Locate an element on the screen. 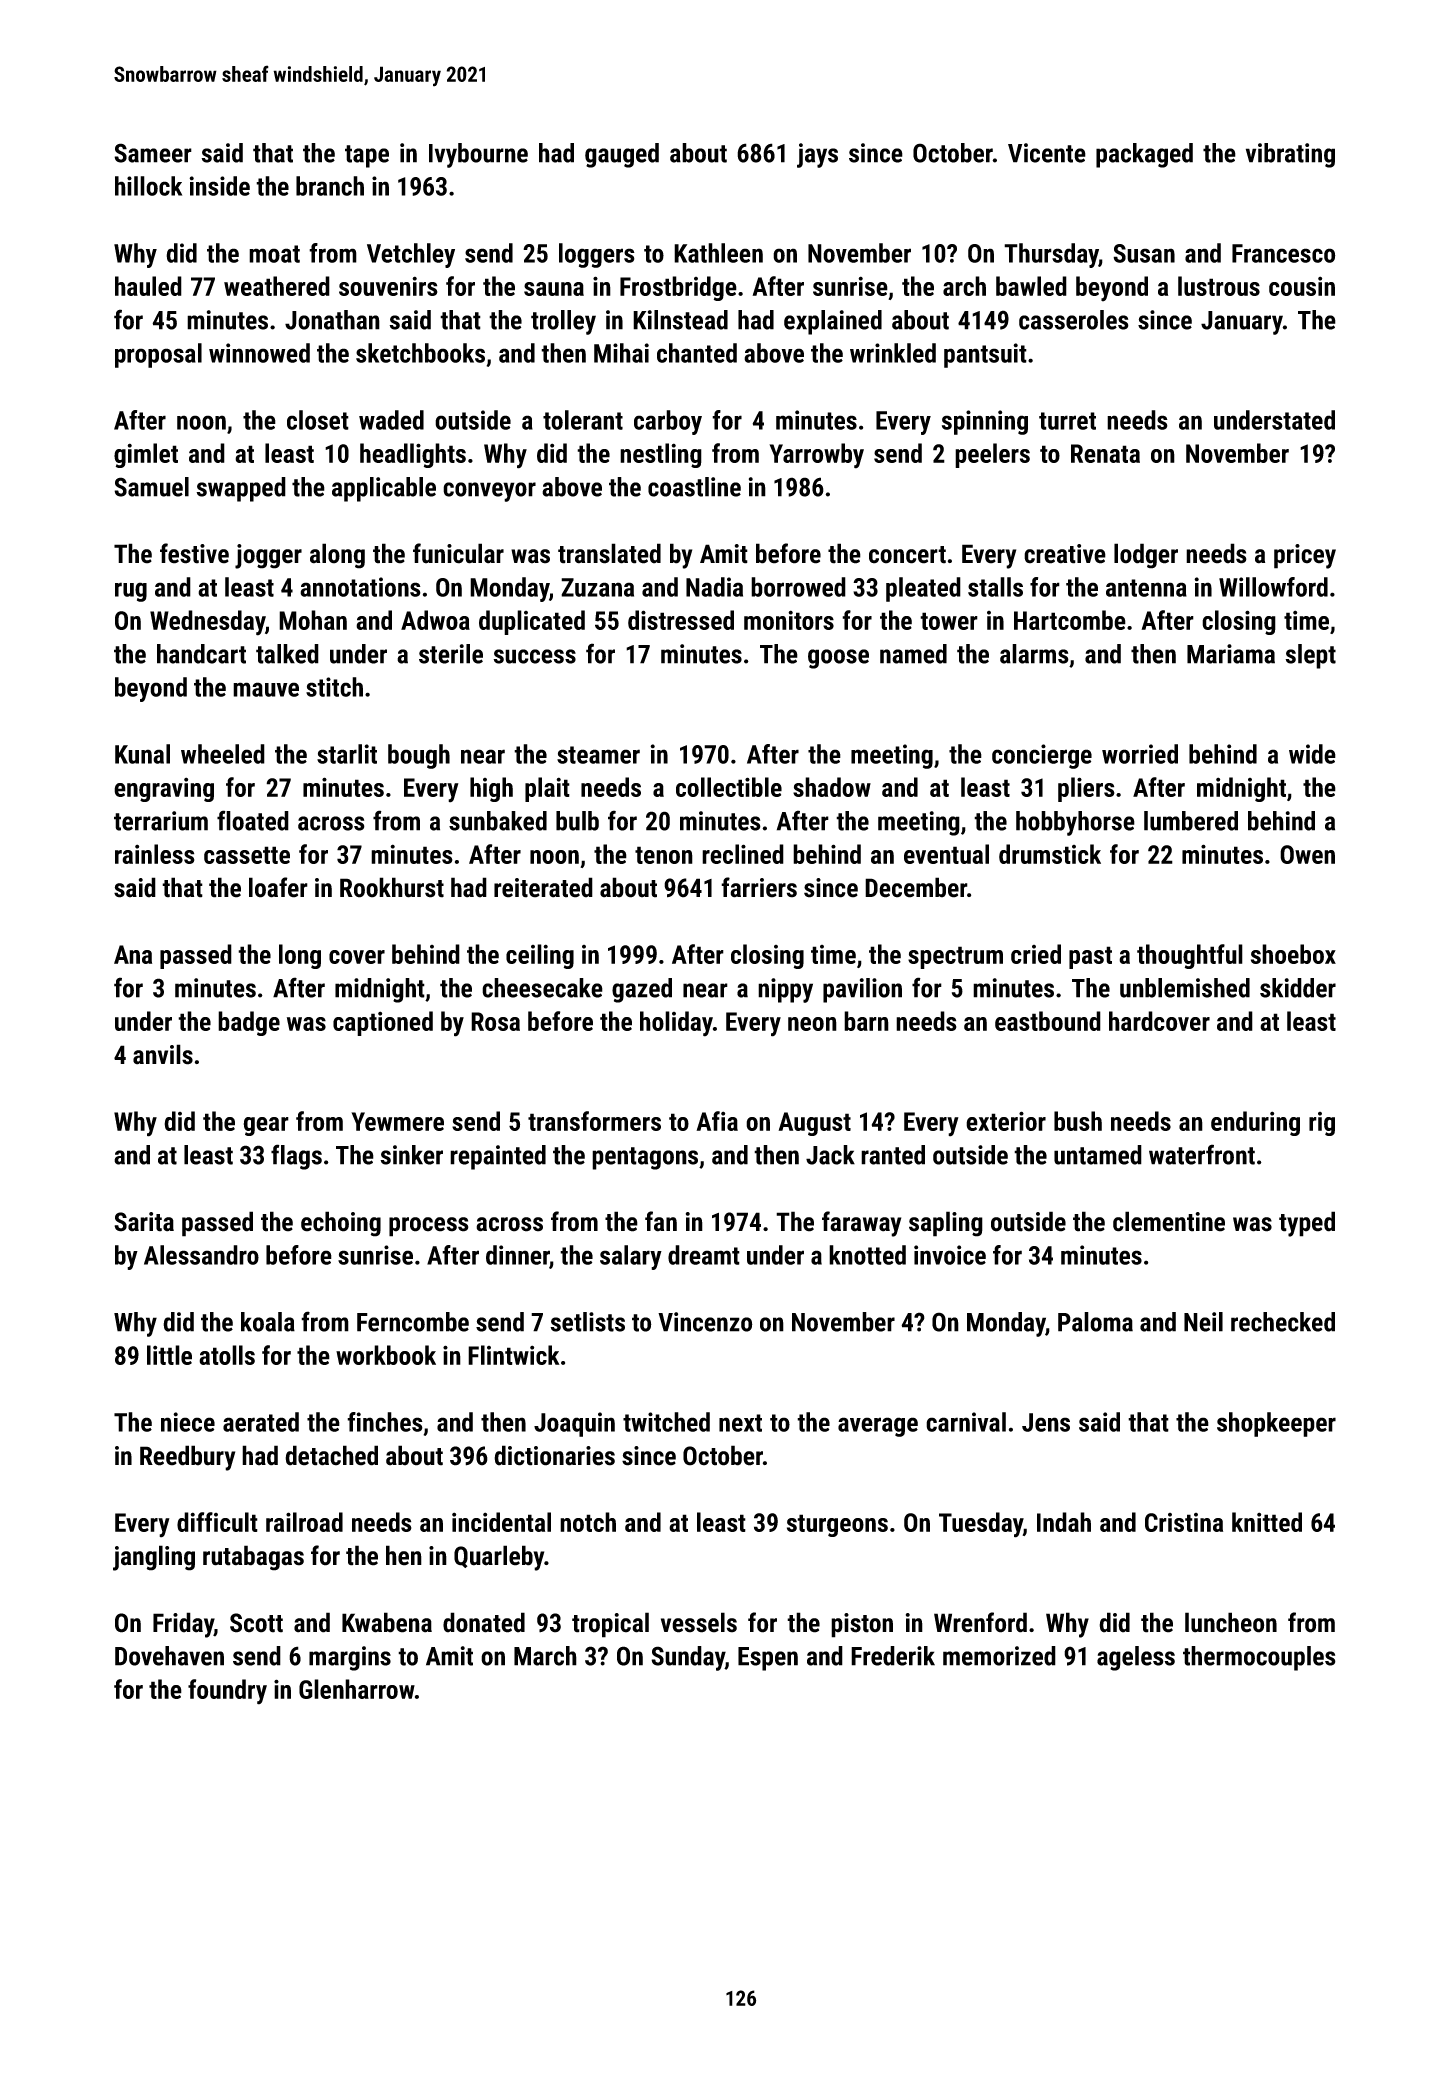 This screenshot has width=1450, height=2100. eastbound is located at coordinates (1048, 1021).
